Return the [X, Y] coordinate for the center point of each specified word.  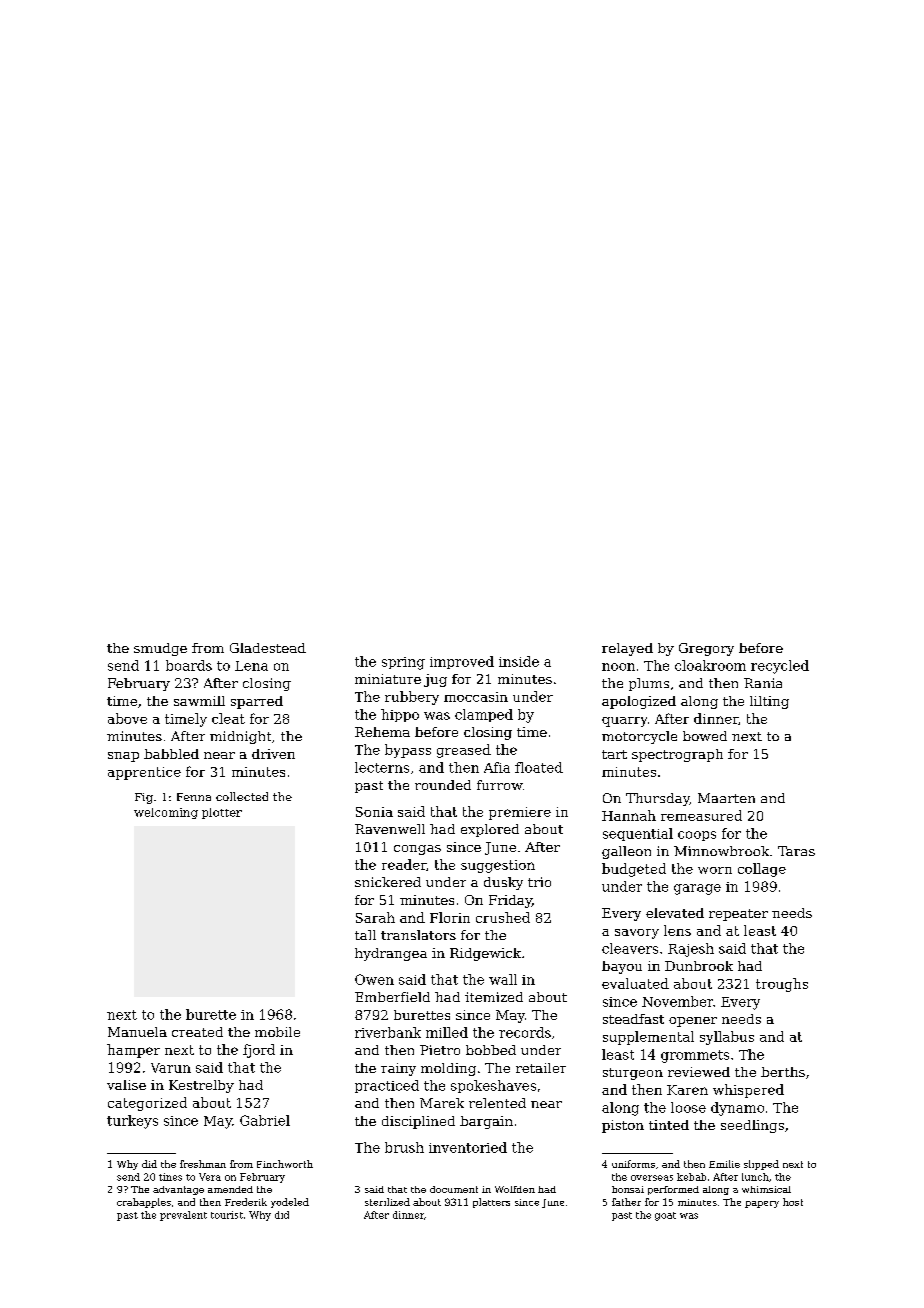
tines [170, 1177]
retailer [541, 1068]
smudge [160, 649]
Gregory [706, 649]
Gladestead [268, 648]
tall [365, 935]
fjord [259, 1051]
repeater [738, 915]
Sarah [375, 917]
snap [123, 757]
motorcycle [639, 737]
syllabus [727, 1038]
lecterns [382, 767]
